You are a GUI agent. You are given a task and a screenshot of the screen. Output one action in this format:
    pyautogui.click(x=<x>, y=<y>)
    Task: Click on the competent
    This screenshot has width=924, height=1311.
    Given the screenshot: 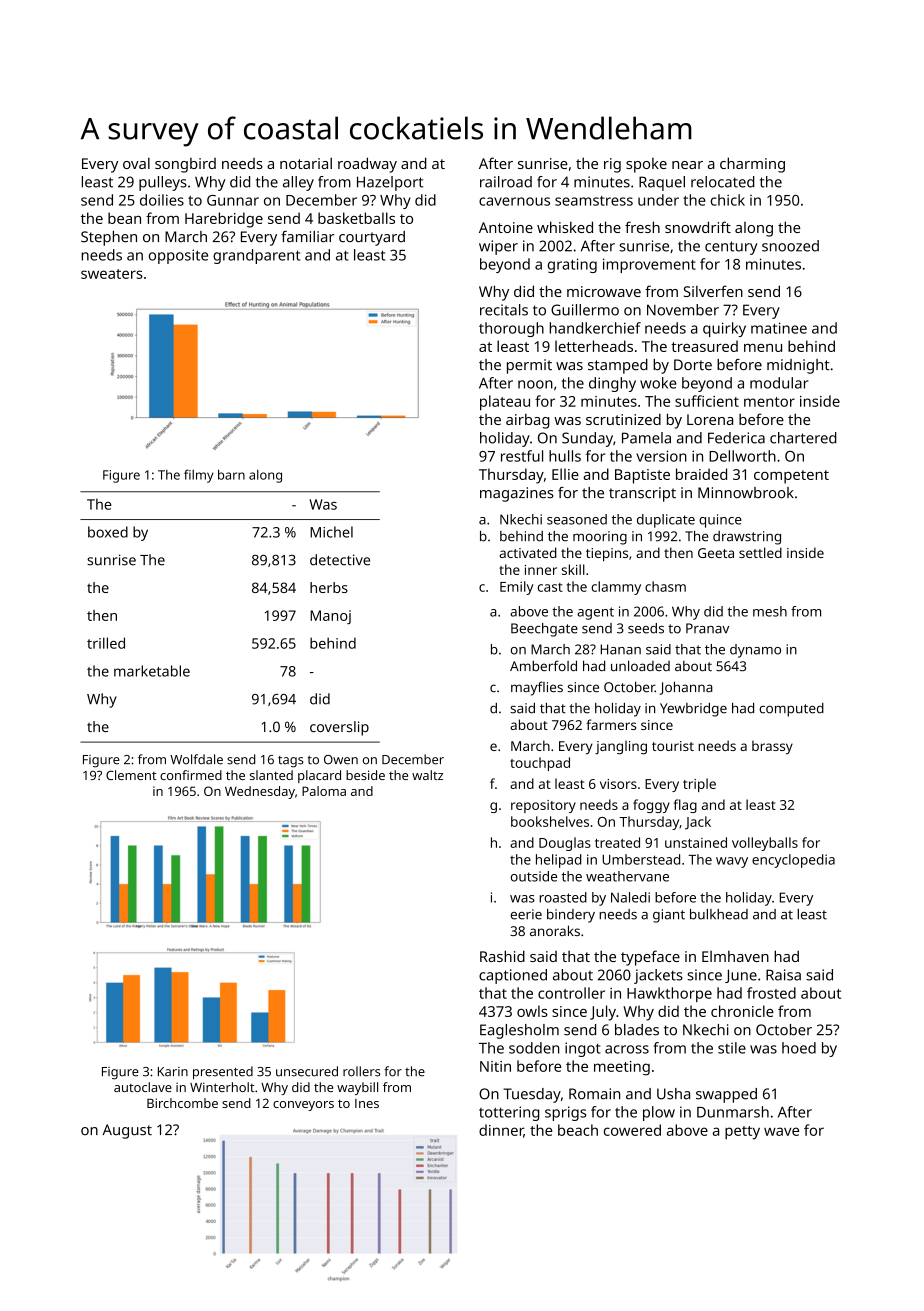 What is the action you would take?
    pyautogui.click(x=791, y=477)
